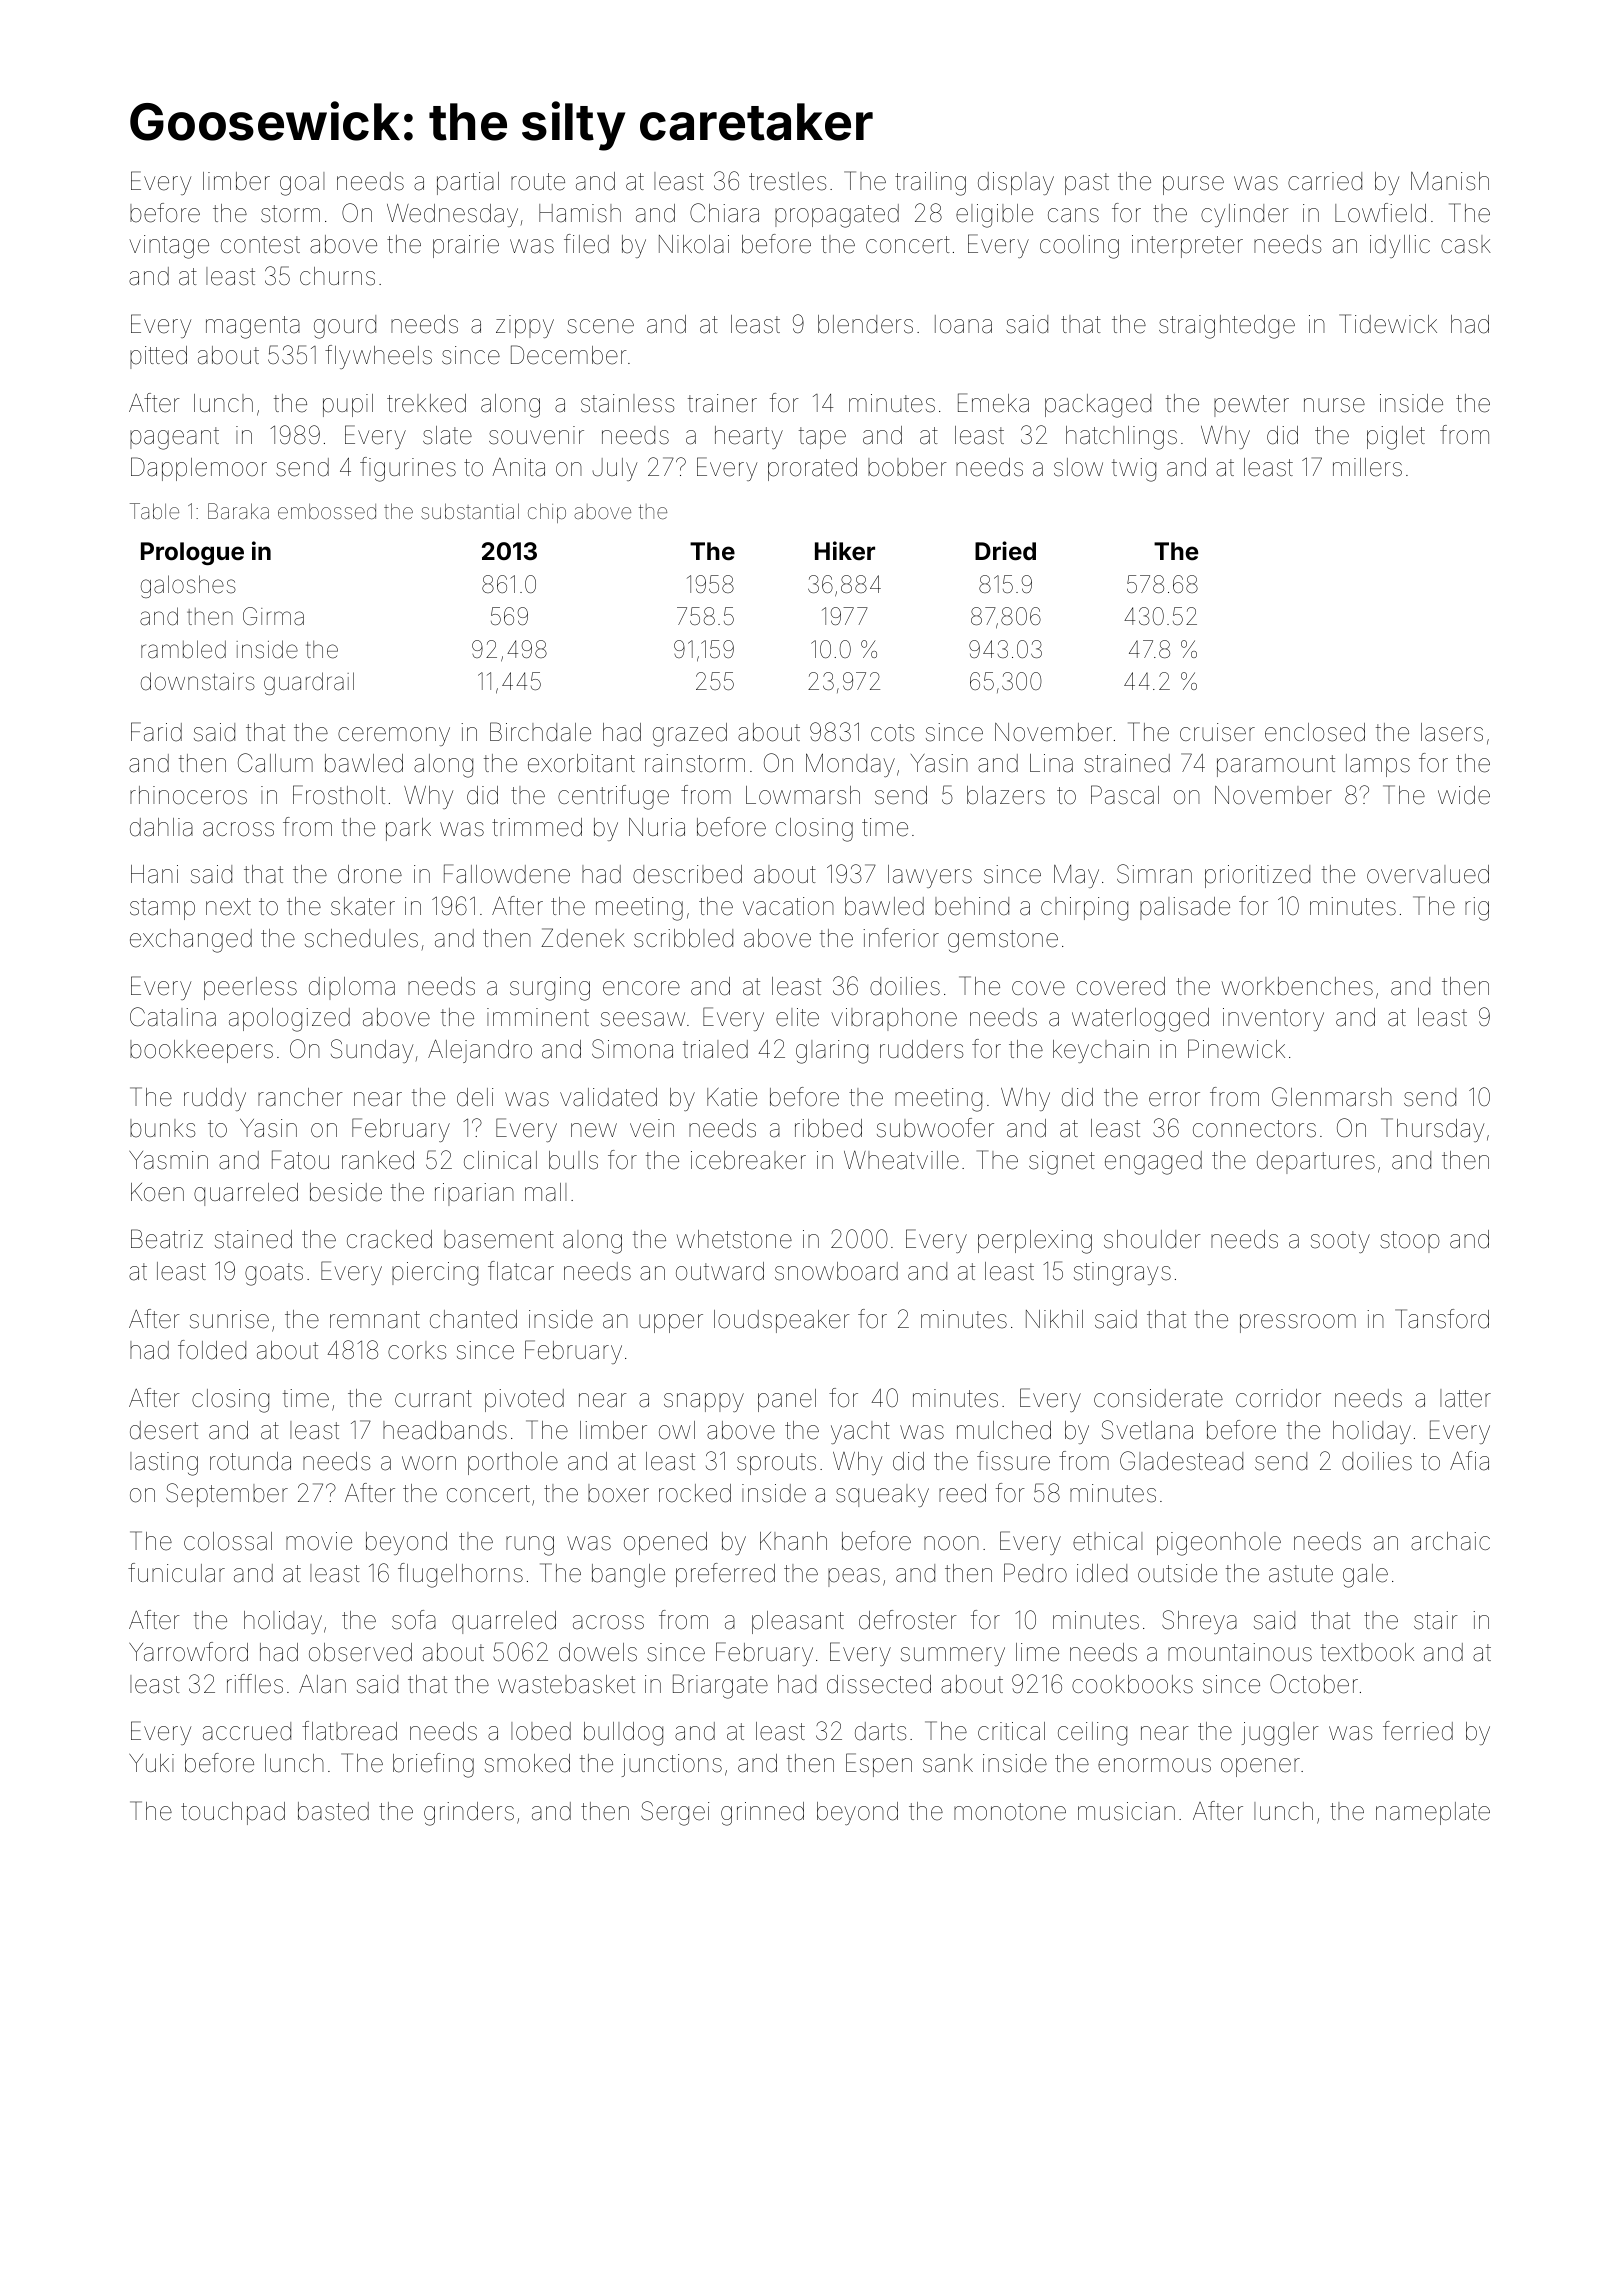 The height and width of the screenshot is (2292, 1620). What do you see at coordinates (1101, 1051) in the screenshot?
I see `keychain` at bounding box center [1101, 1051].
